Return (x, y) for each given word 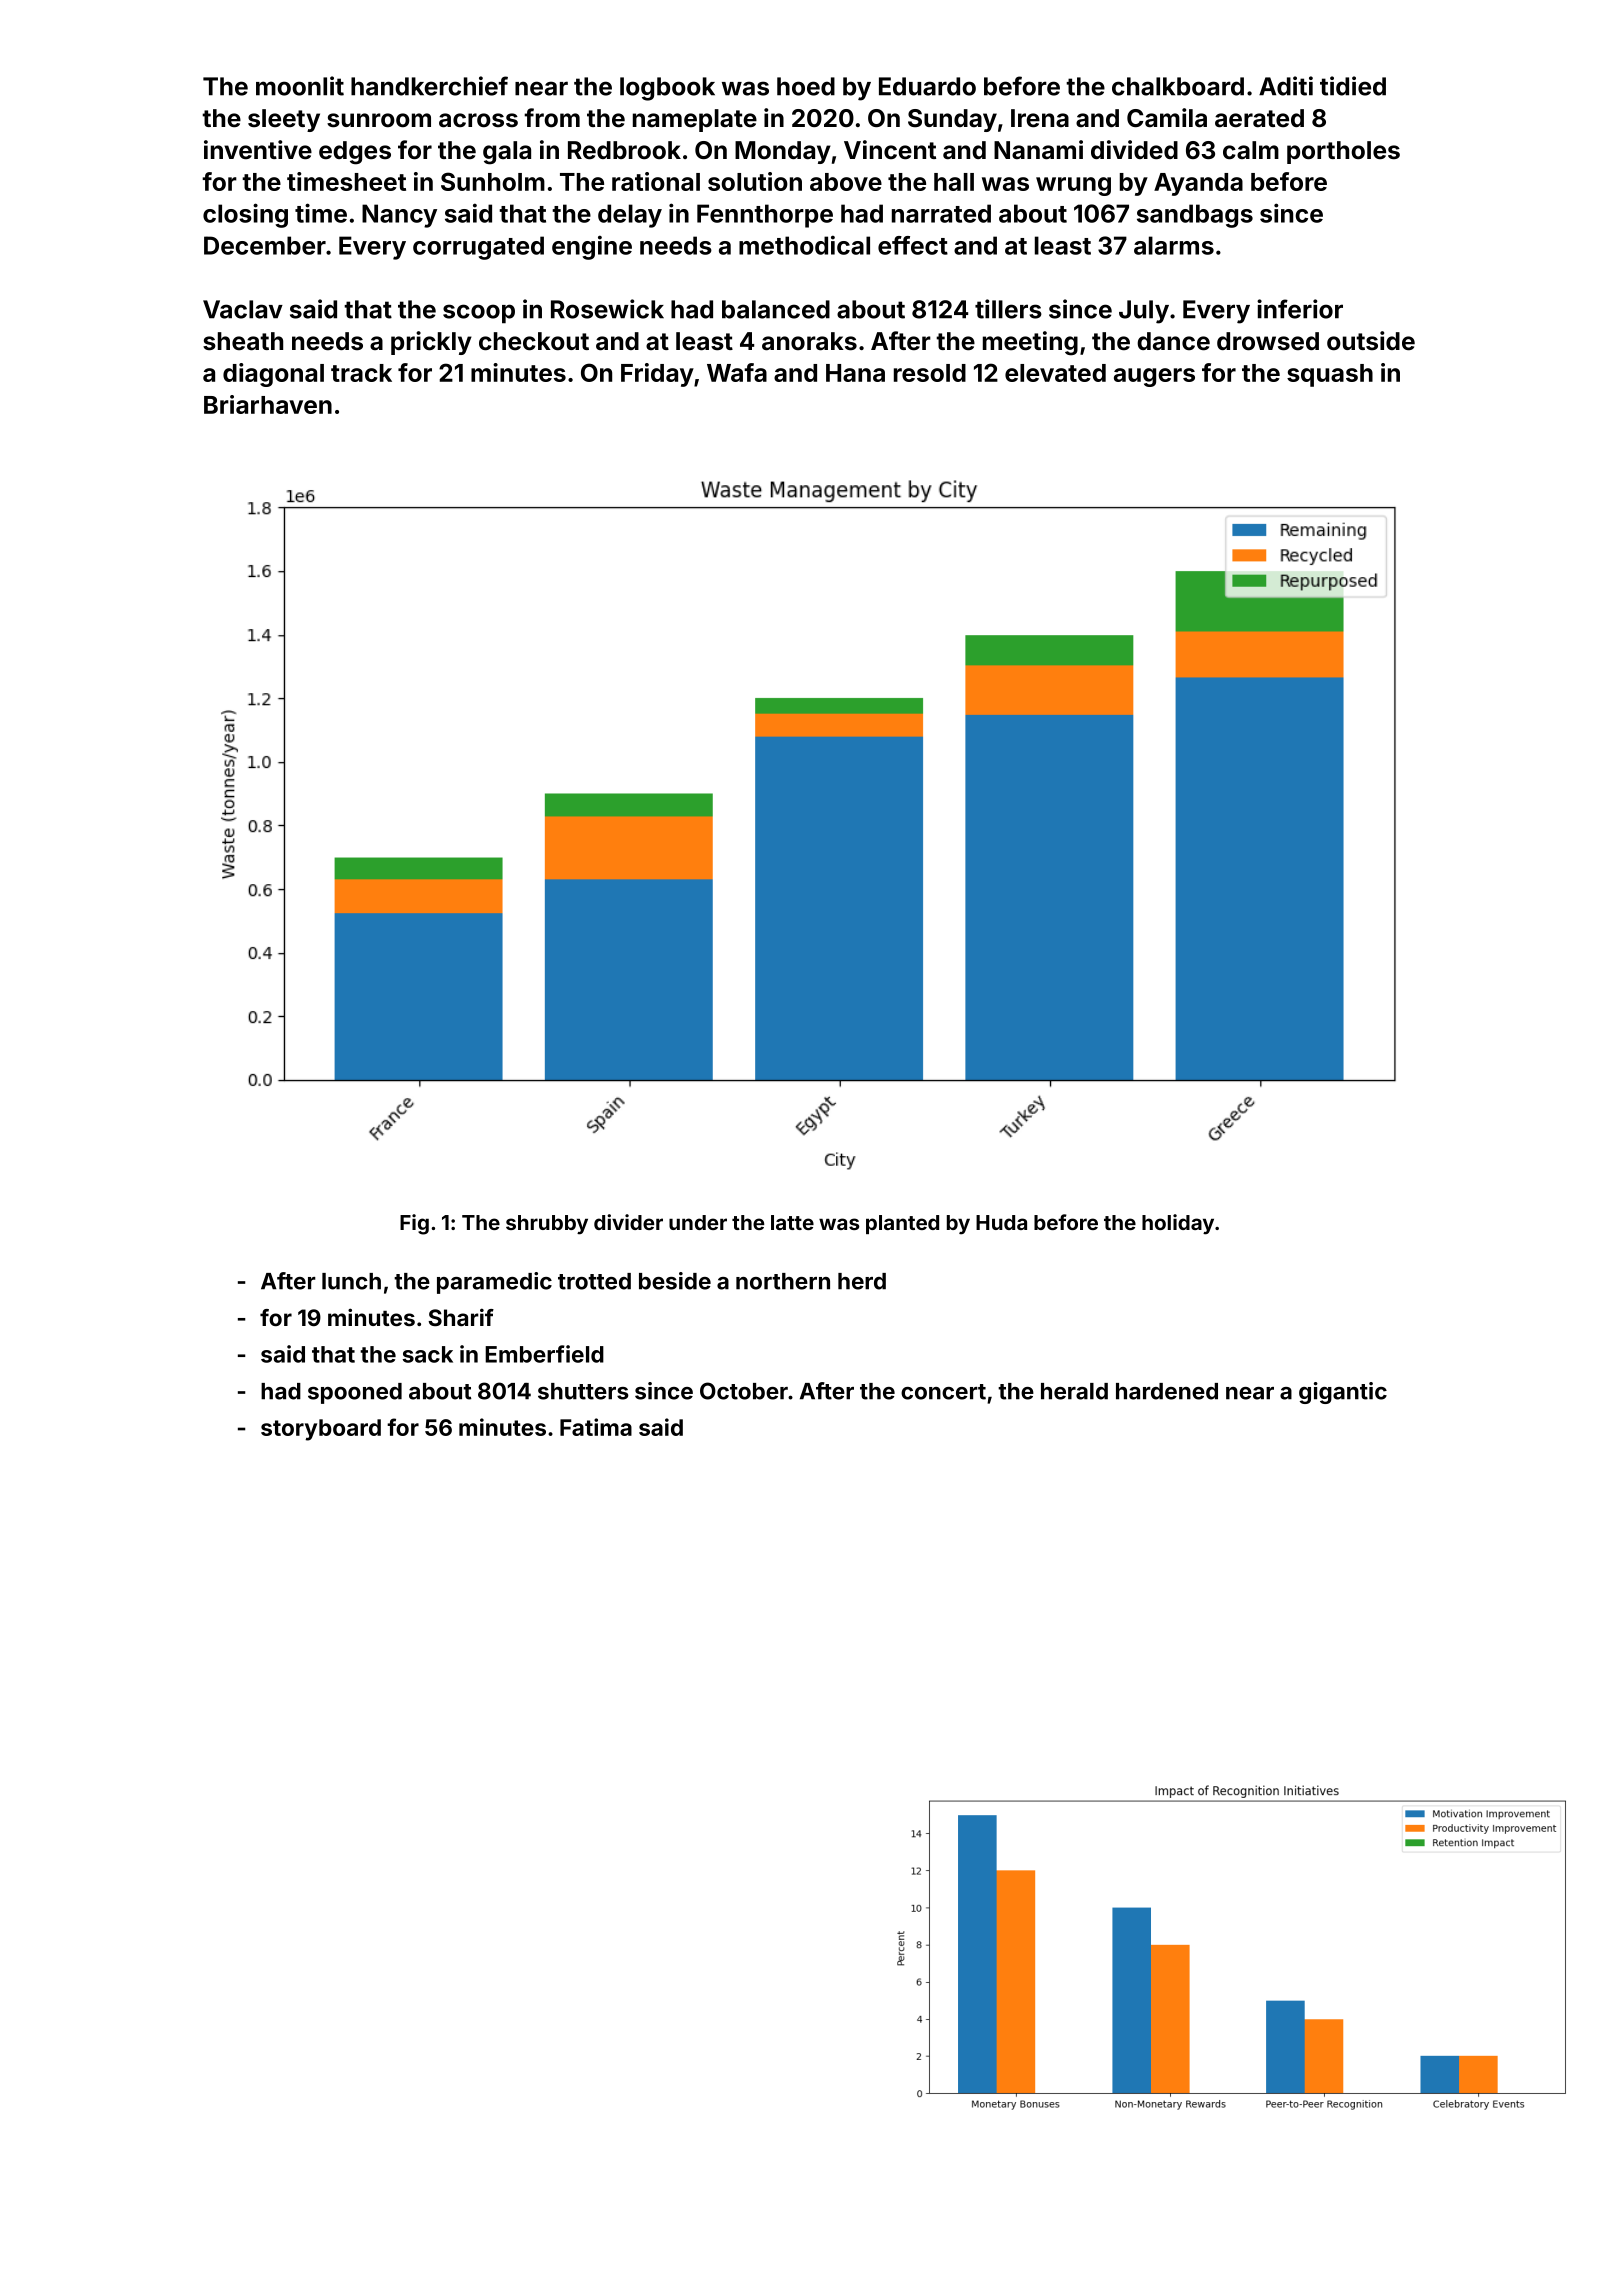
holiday (1178, 1224)
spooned (355, 1393)
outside (1371, 341)
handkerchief (429, 86)
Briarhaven (268, 404)
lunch (351, 1281)
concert (943, 1392)
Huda (1001, 1222)
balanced (776, 309)
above (846, 182)
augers (1154, 377)
